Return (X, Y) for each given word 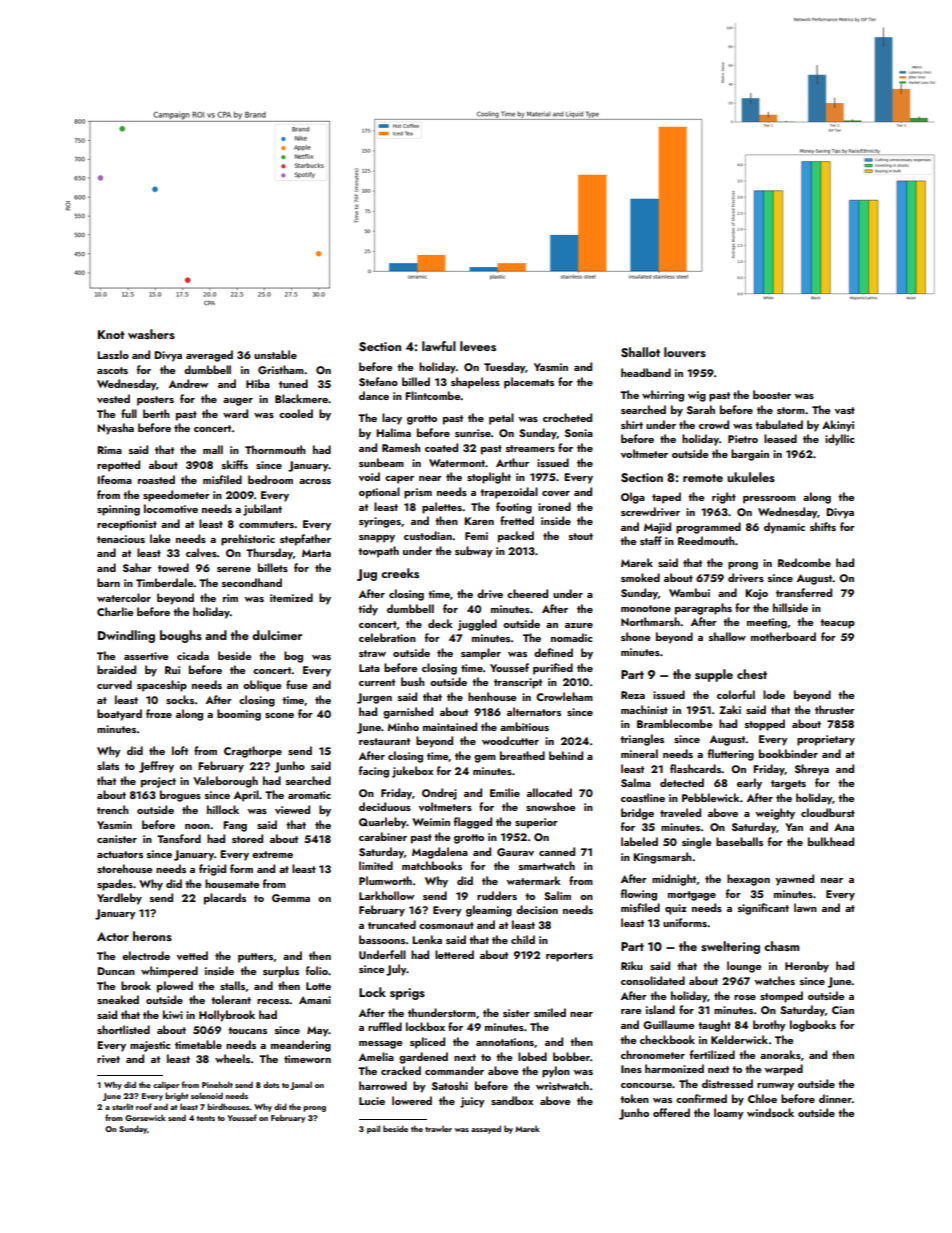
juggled (477, 625)
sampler (481, 654)
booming (239, 715)
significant (763, 909)
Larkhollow (386, 895)
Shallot (640, 352)
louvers (685, 352)
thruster (835, 709)
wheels (232, 1058)
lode (774, 694)
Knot (111, 334)
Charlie (115, 611)
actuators (120, 854)
